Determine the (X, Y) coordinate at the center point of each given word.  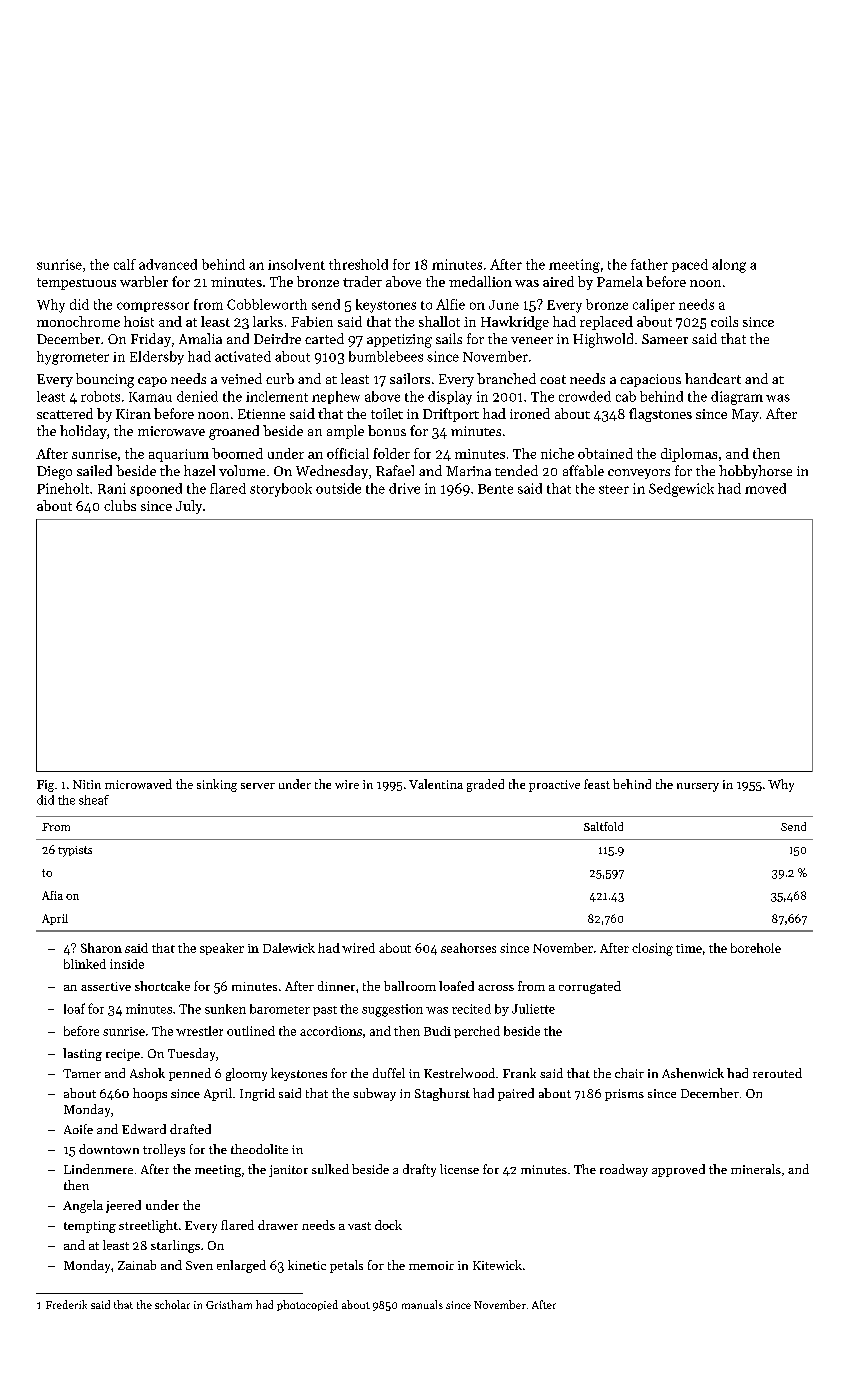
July (189, 507)
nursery (698, 787)
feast (597, 784)
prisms (624, 1095)
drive (404, 488)
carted (324, 338)
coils (724, 321)
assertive (106, 986)
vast (359, 1226)
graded (485, 785)
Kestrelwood (459, 1073)
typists (75, 851)
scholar (172, 1304)
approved (678, 1170)
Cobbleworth (267, 304)
